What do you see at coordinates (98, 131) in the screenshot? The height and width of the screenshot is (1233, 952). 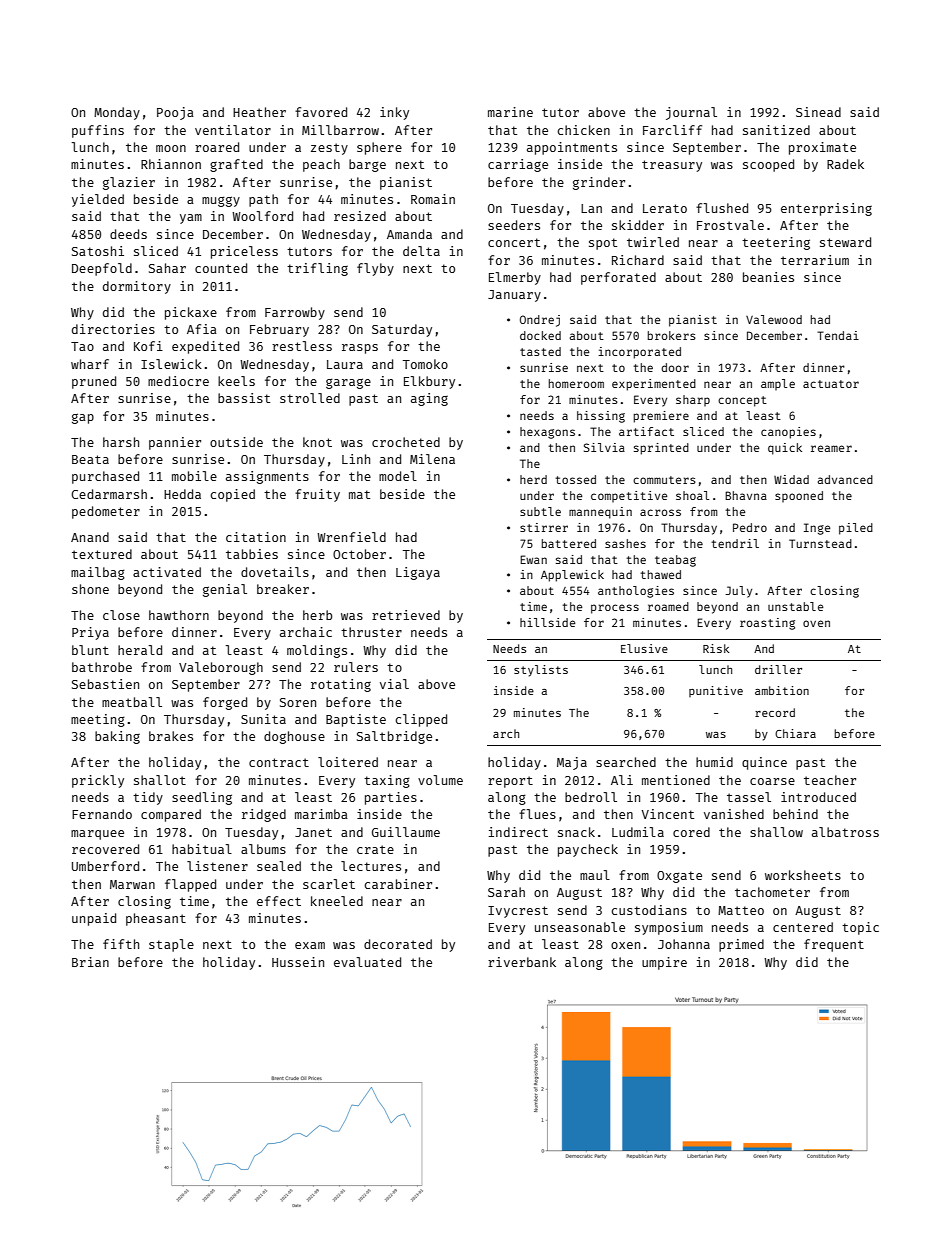 I see `puffins` at bounding box center [98, 131].
